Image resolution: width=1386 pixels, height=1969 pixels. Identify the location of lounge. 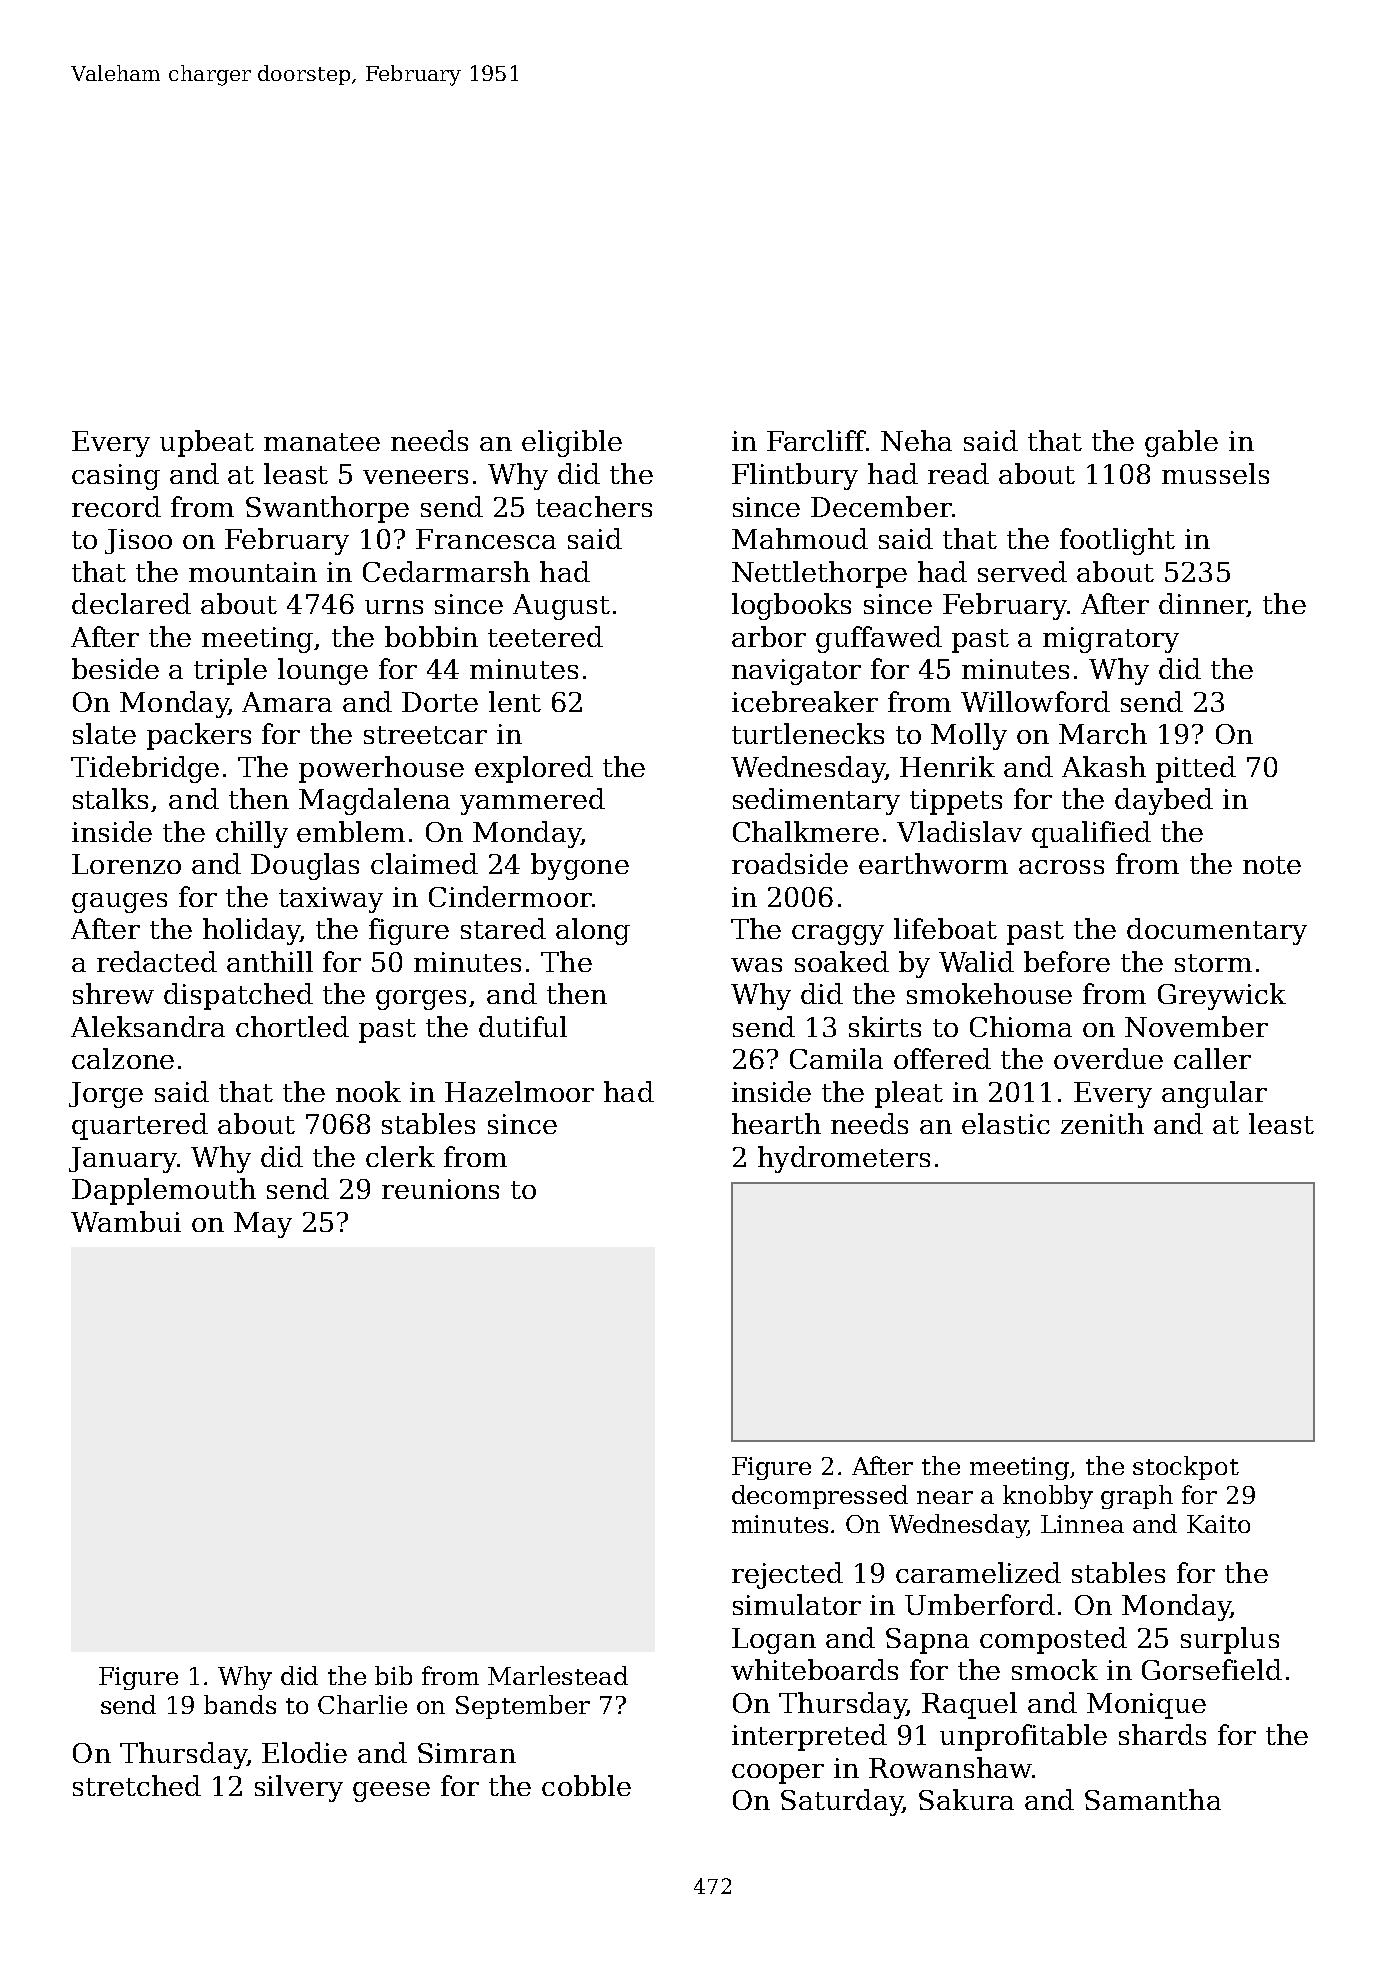
(323, 671).
